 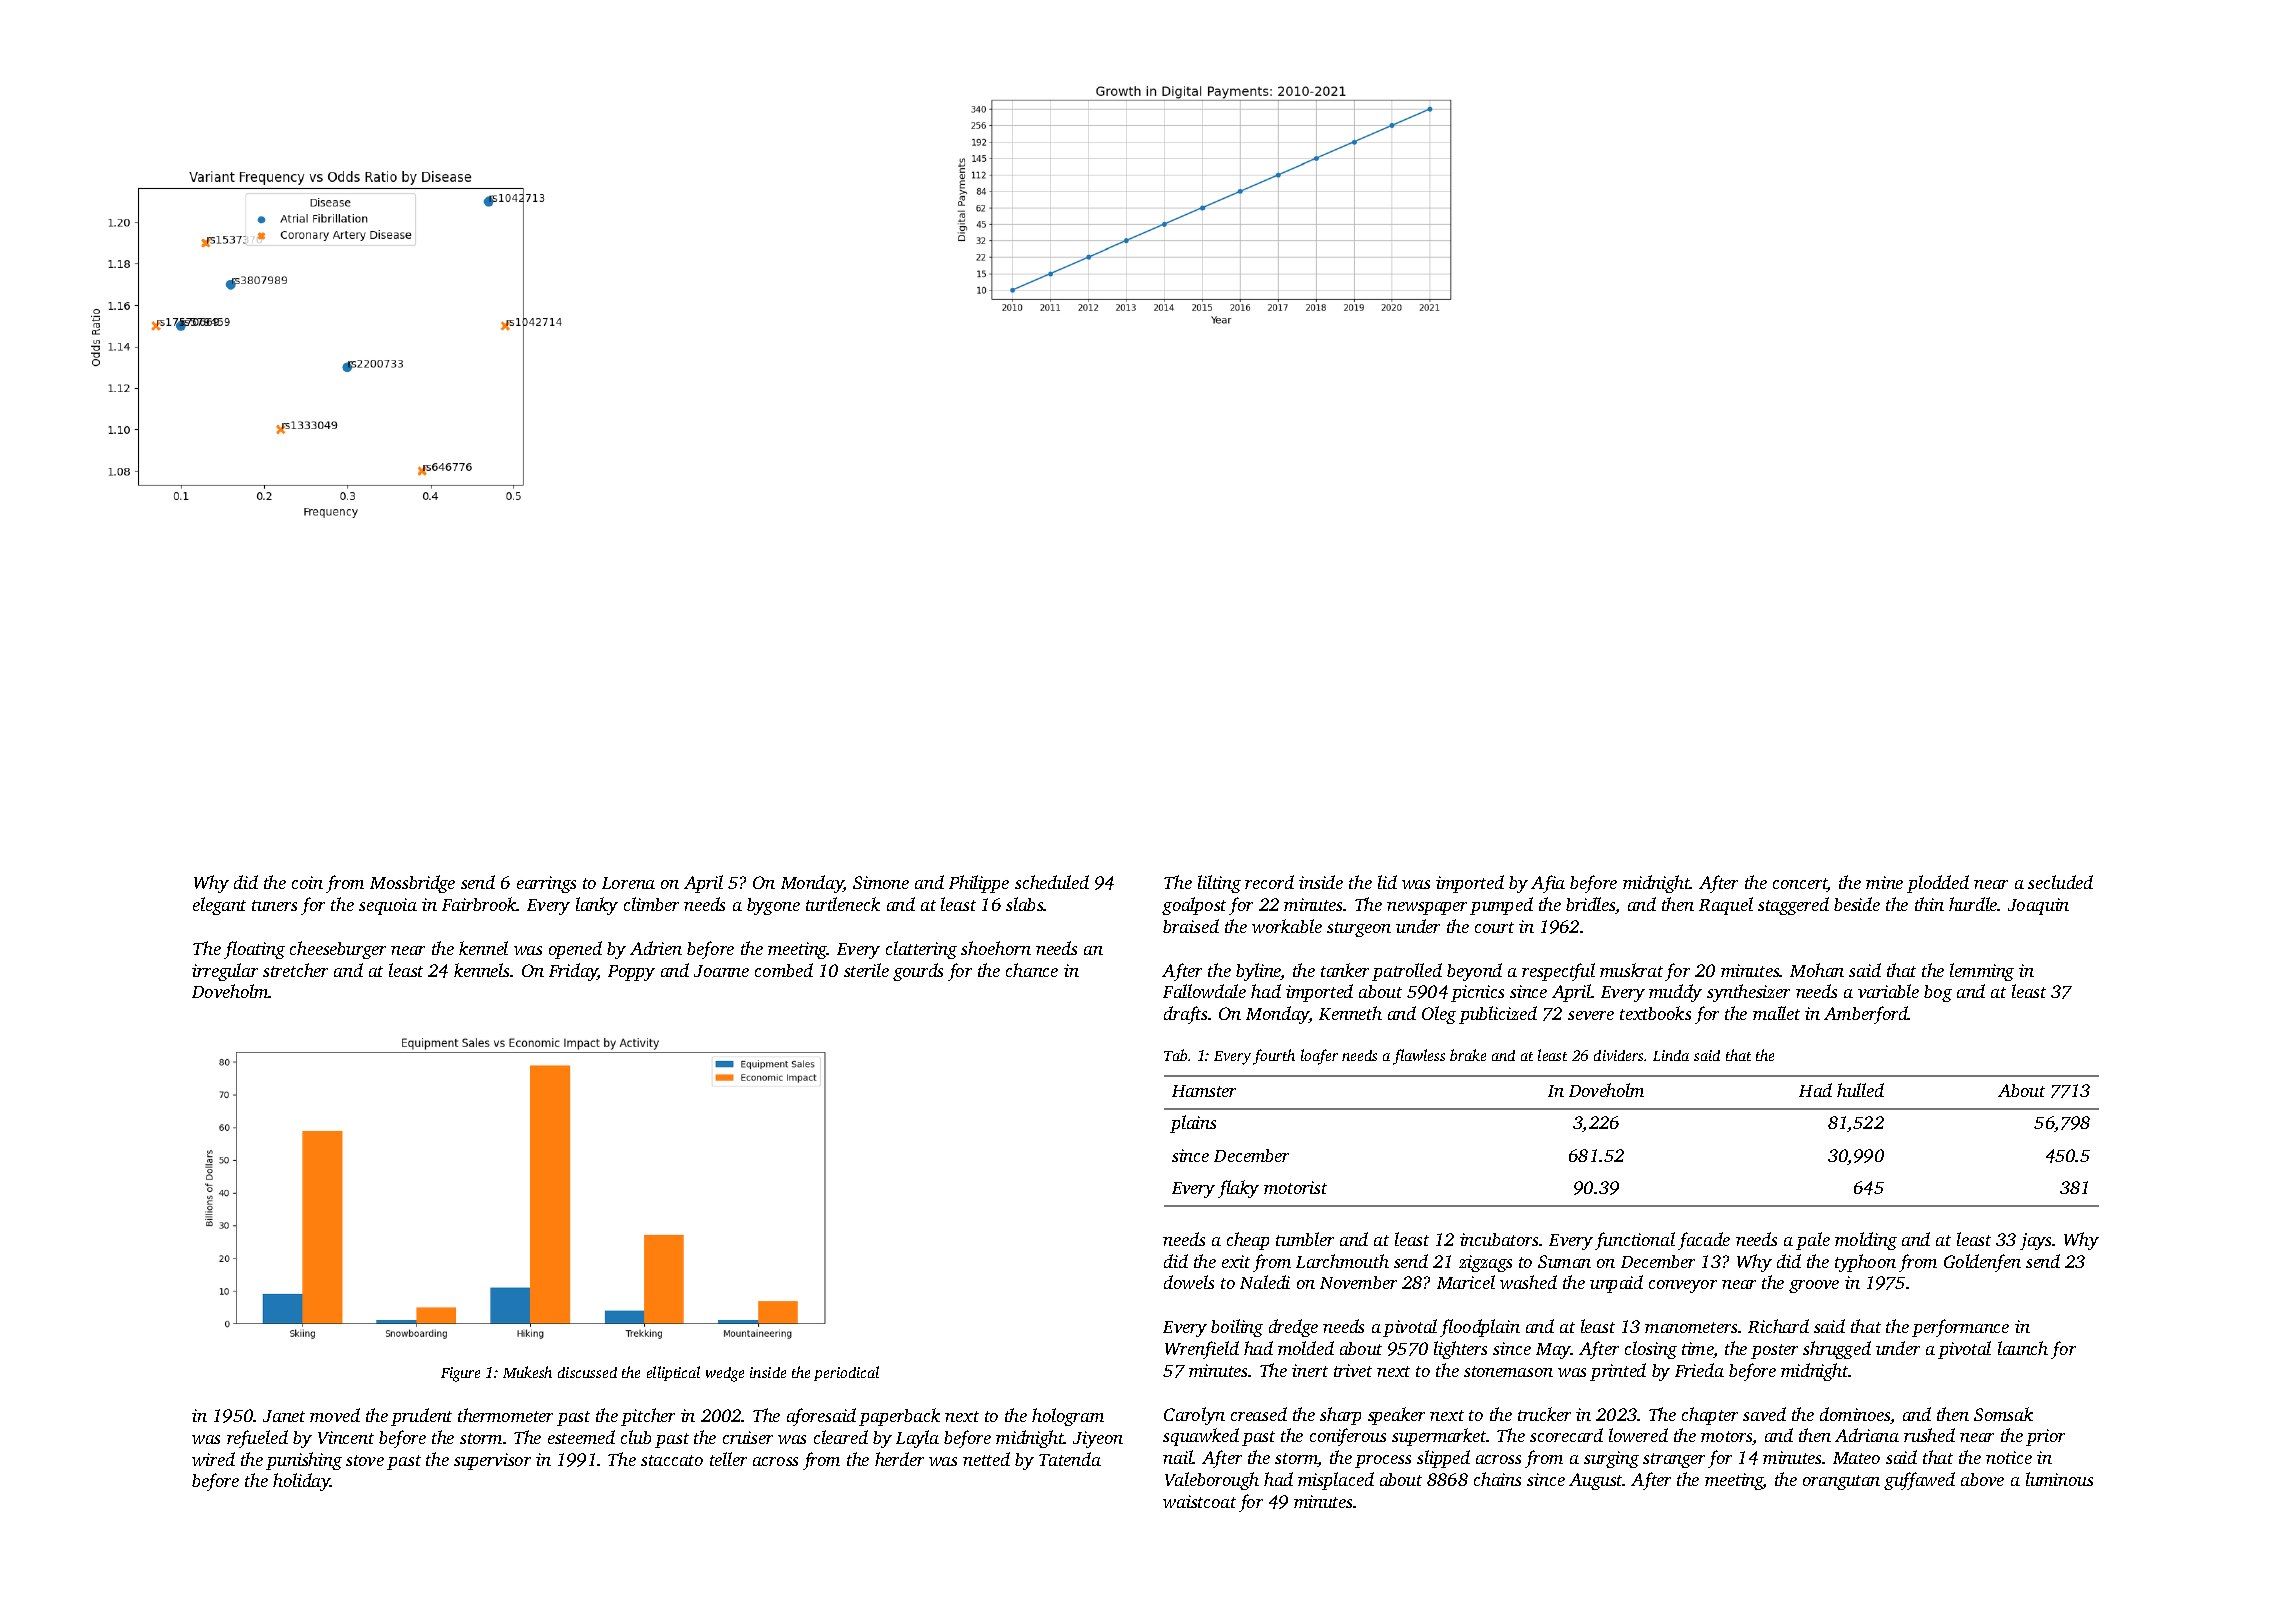 What do you see at coordinates (1683, 1286) in the screenshot?
I see `conveyor` at bounding box center [1683, 1286].
